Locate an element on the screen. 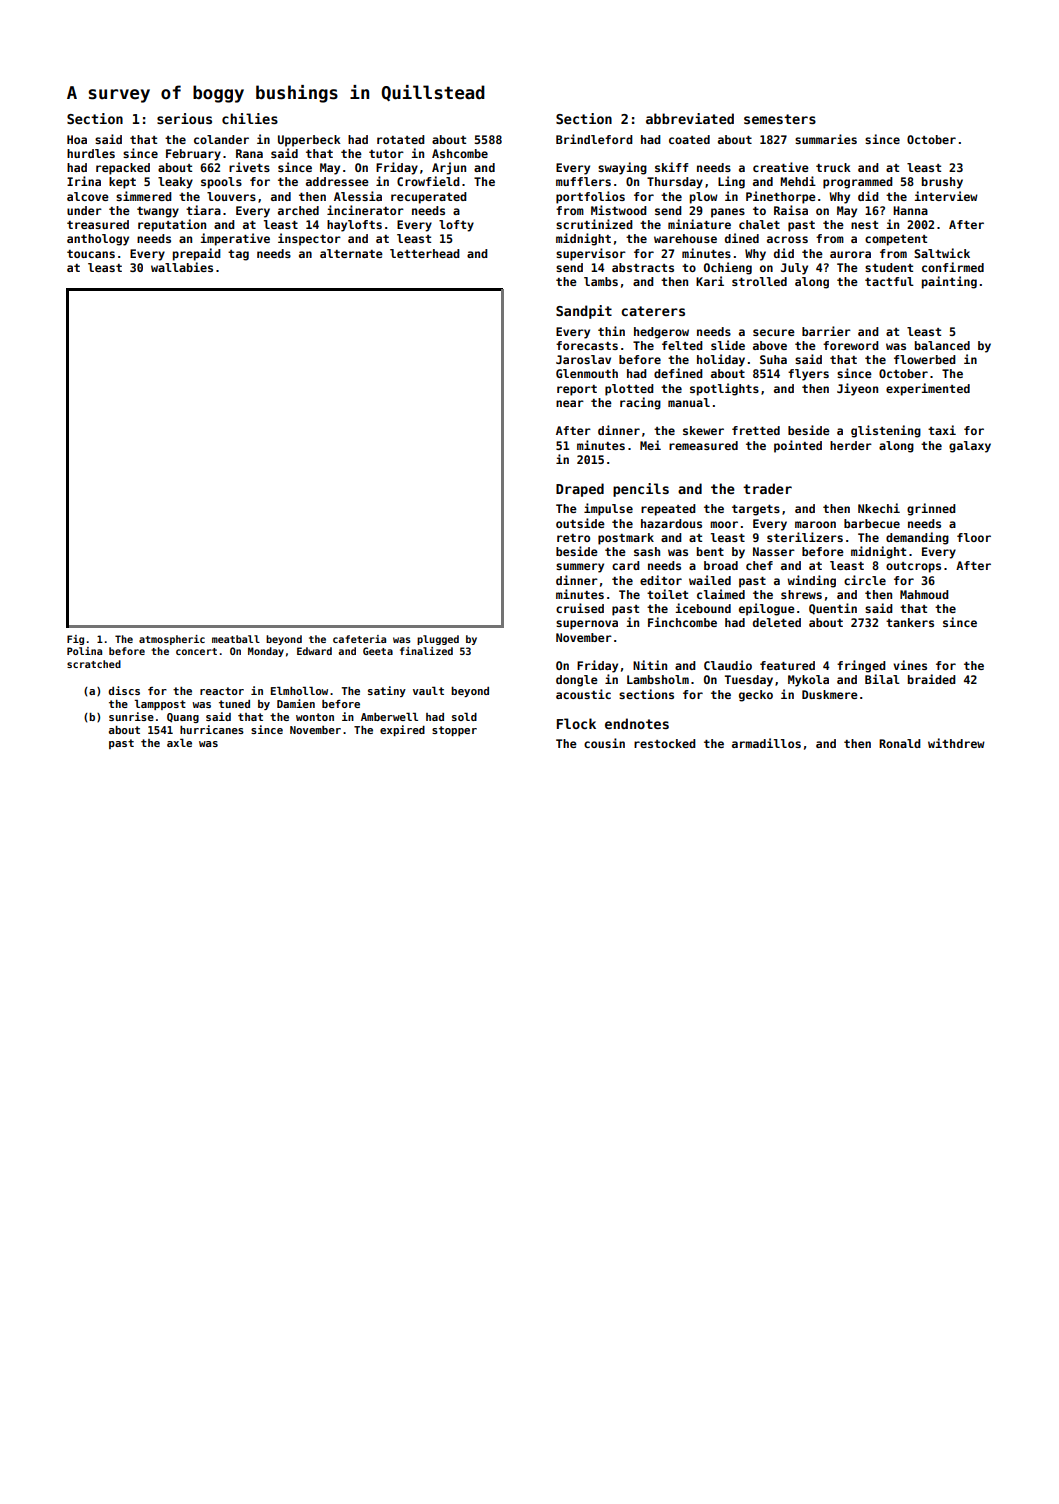 The height and width of the screenshot is (1504, 1059). rotated is located at coordinates (401, 139).
